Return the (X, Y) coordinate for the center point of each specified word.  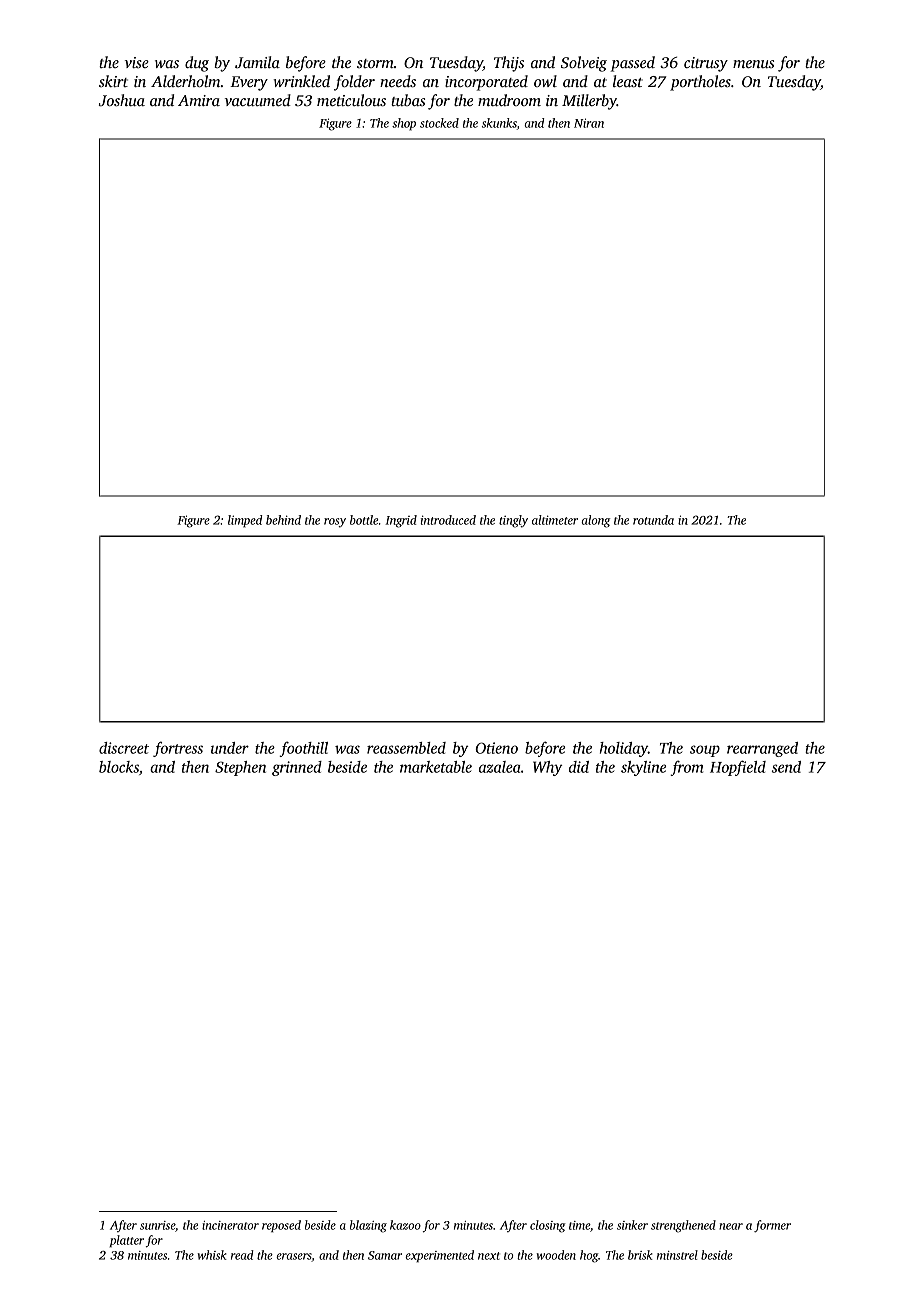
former (772, 1226)
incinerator (230, 1225)
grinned (297, 768)
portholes (700, 83)
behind (283, 520)
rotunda (653, 520)
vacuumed (258, 100)
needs (398, 81)
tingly (513, 521)
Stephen (240, 768)
